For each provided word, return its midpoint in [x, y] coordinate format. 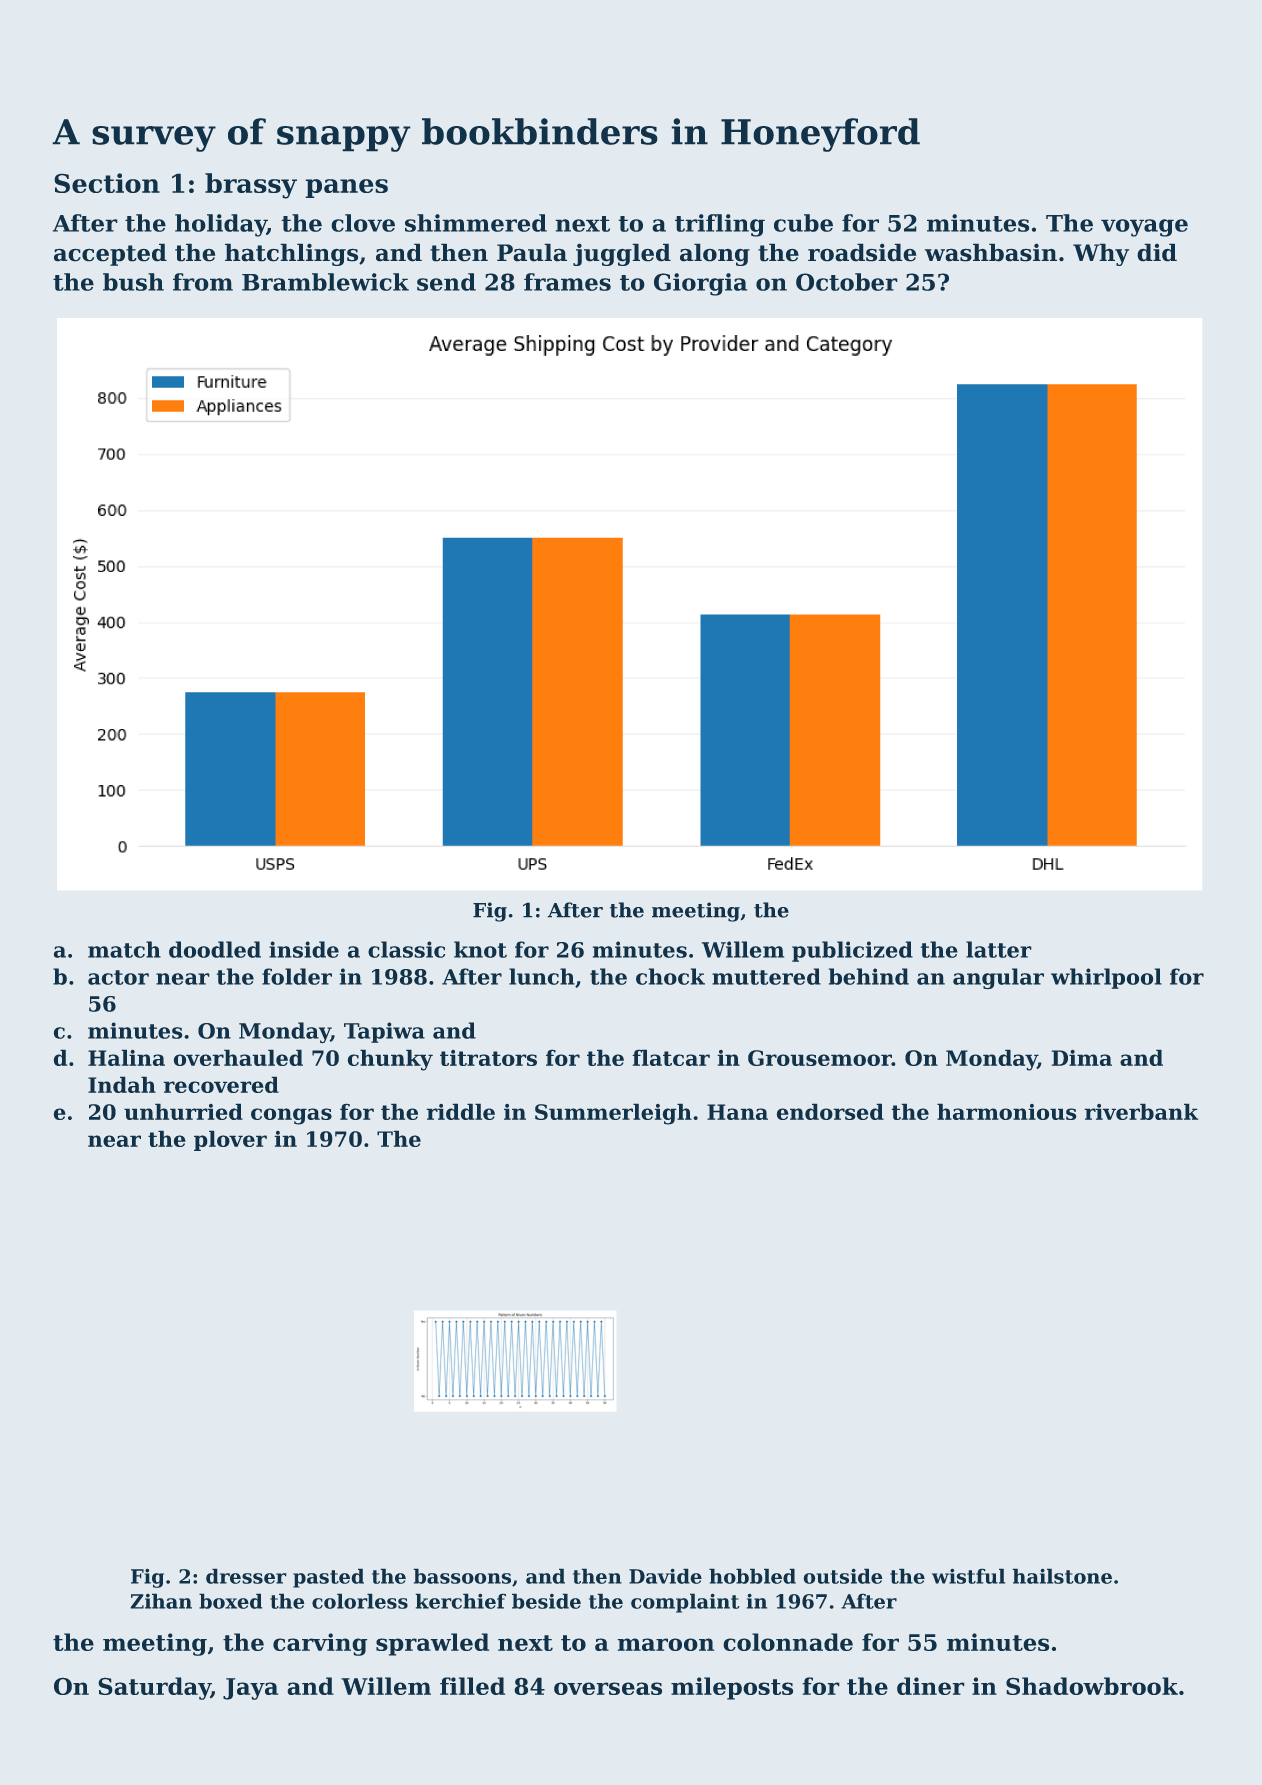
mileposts [732, 1688]
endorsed [830, 1111]
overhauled [238, 1057]
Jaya [250, 1689]
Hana [737, 1112]
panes [346, 188]
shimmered [476, 223]
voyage [1144, 228]
